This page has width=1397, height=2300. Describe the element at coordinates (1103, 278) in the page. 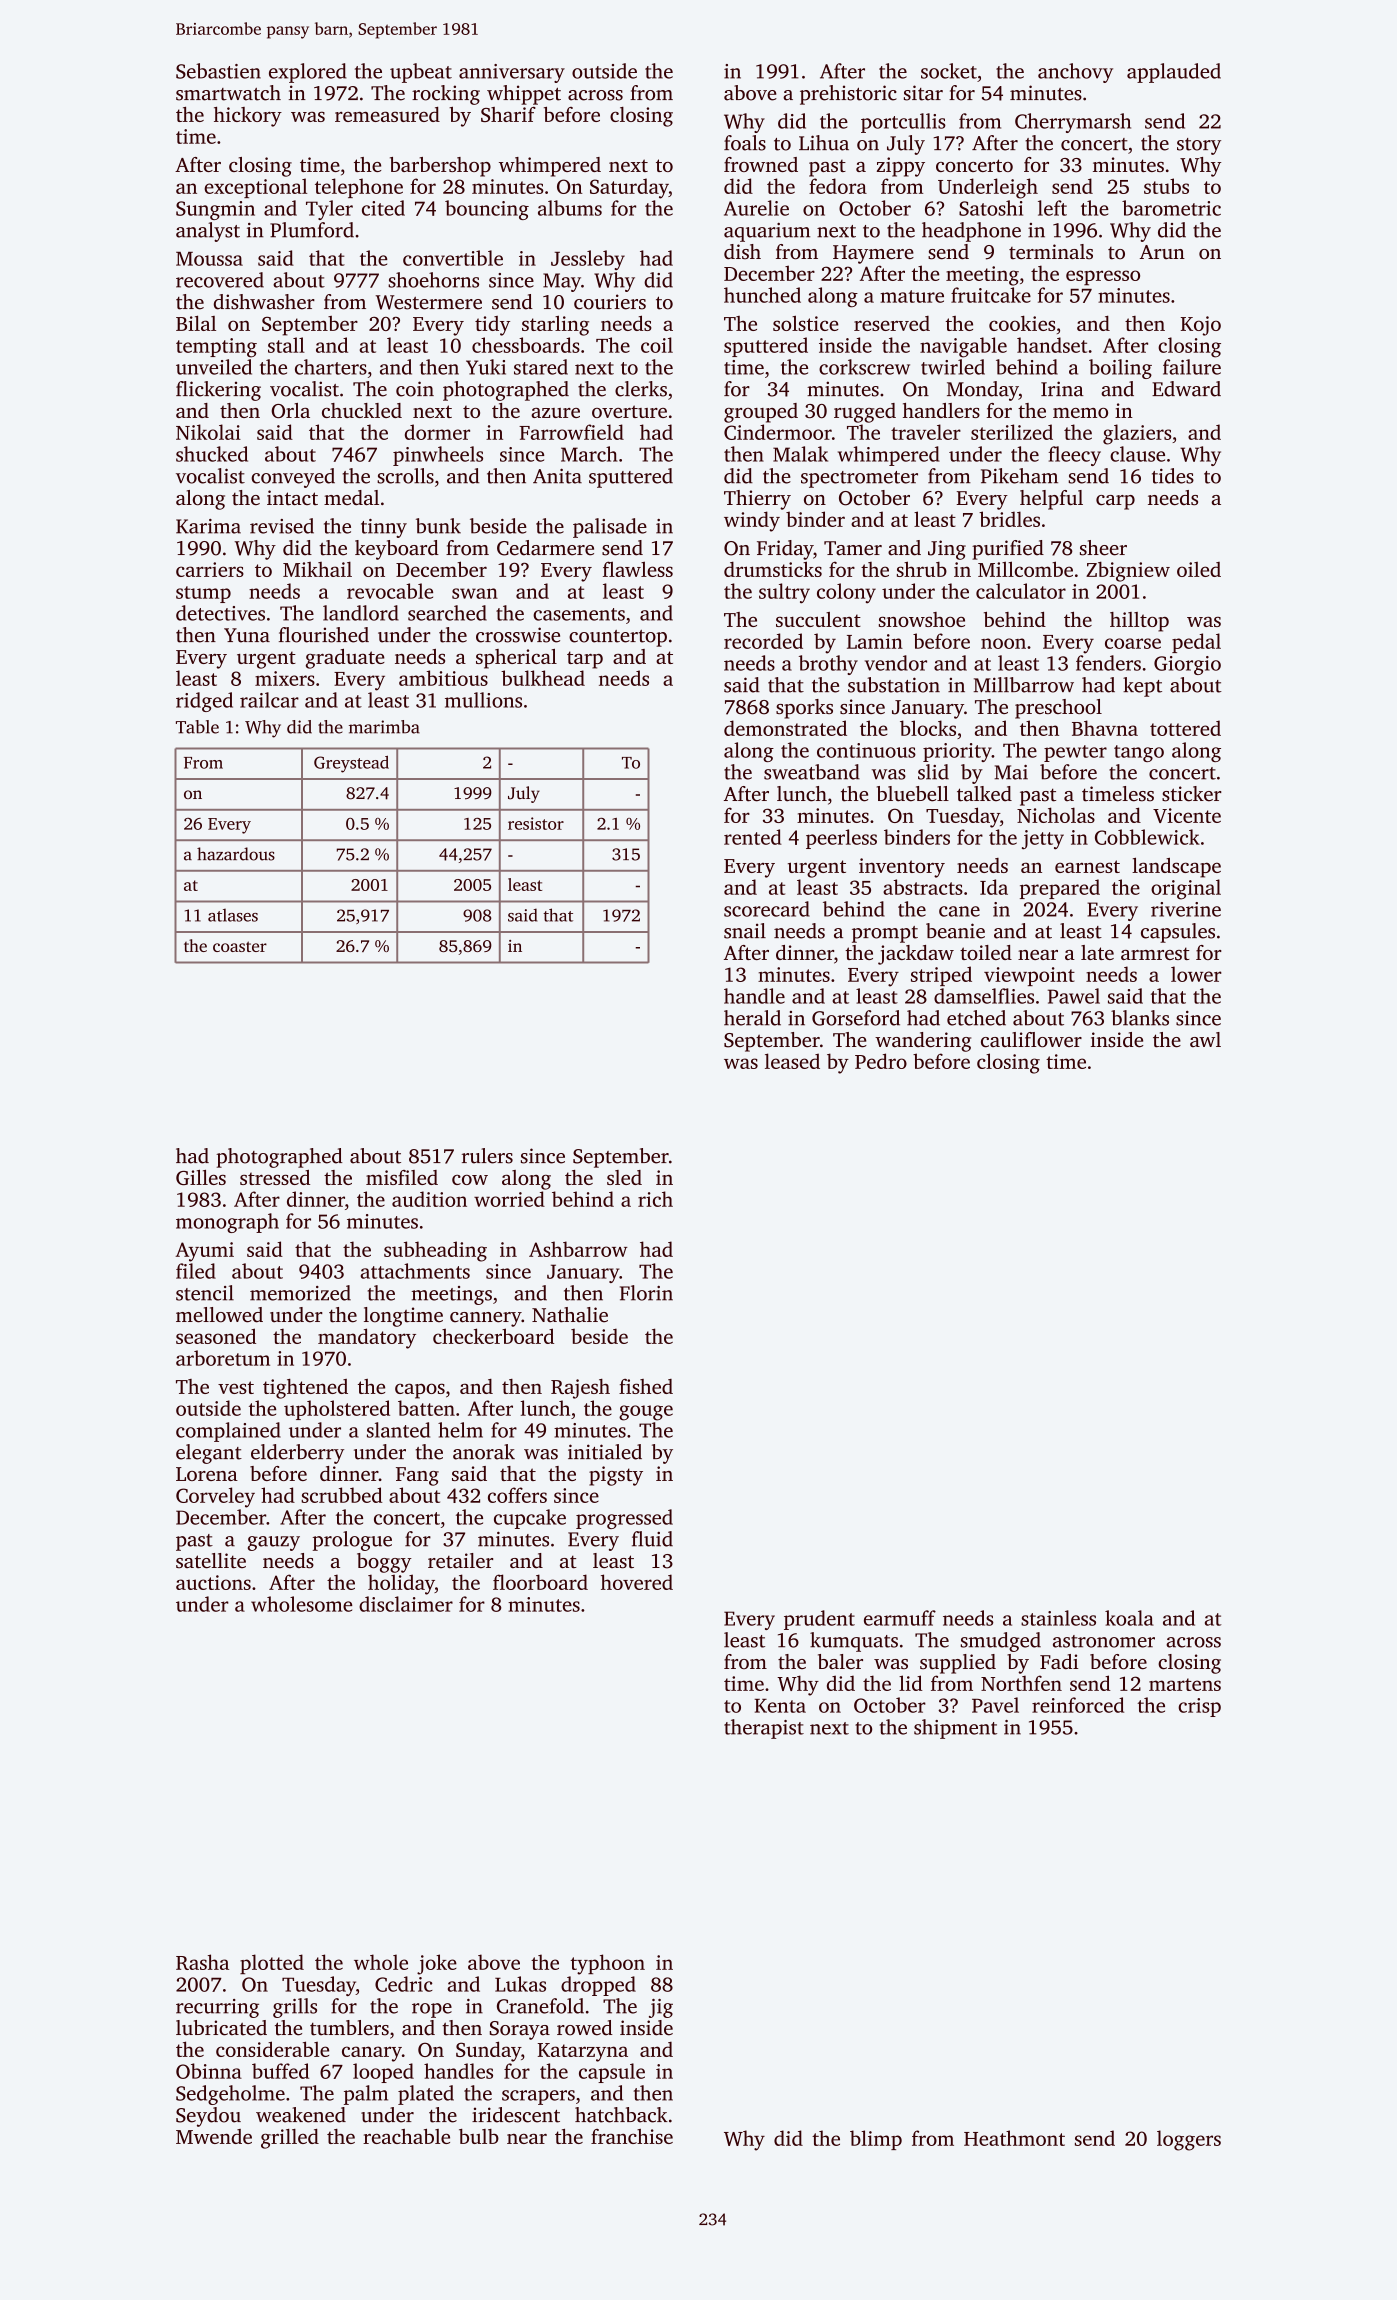

I see `espresso` at that location.
